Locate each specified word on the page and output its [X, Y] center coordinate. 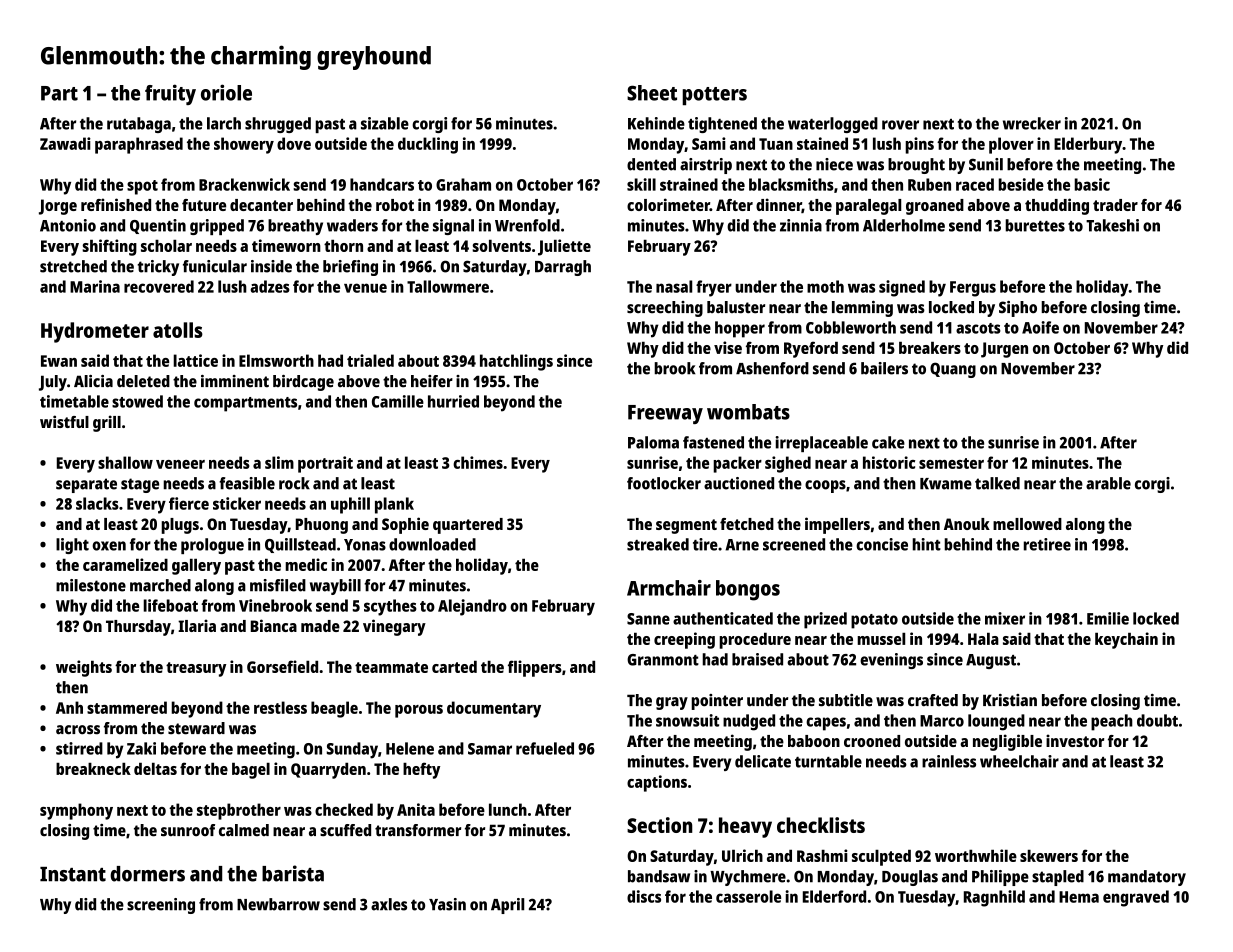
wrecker [1032, 123]
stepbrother [239, 811]
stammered [127, 707]
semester [951, 463]
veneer [180, 464]
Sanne [648, 619]
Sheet [652, 93]
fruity [170, 94]
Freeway [665, 414]
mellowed [1027, 524]
